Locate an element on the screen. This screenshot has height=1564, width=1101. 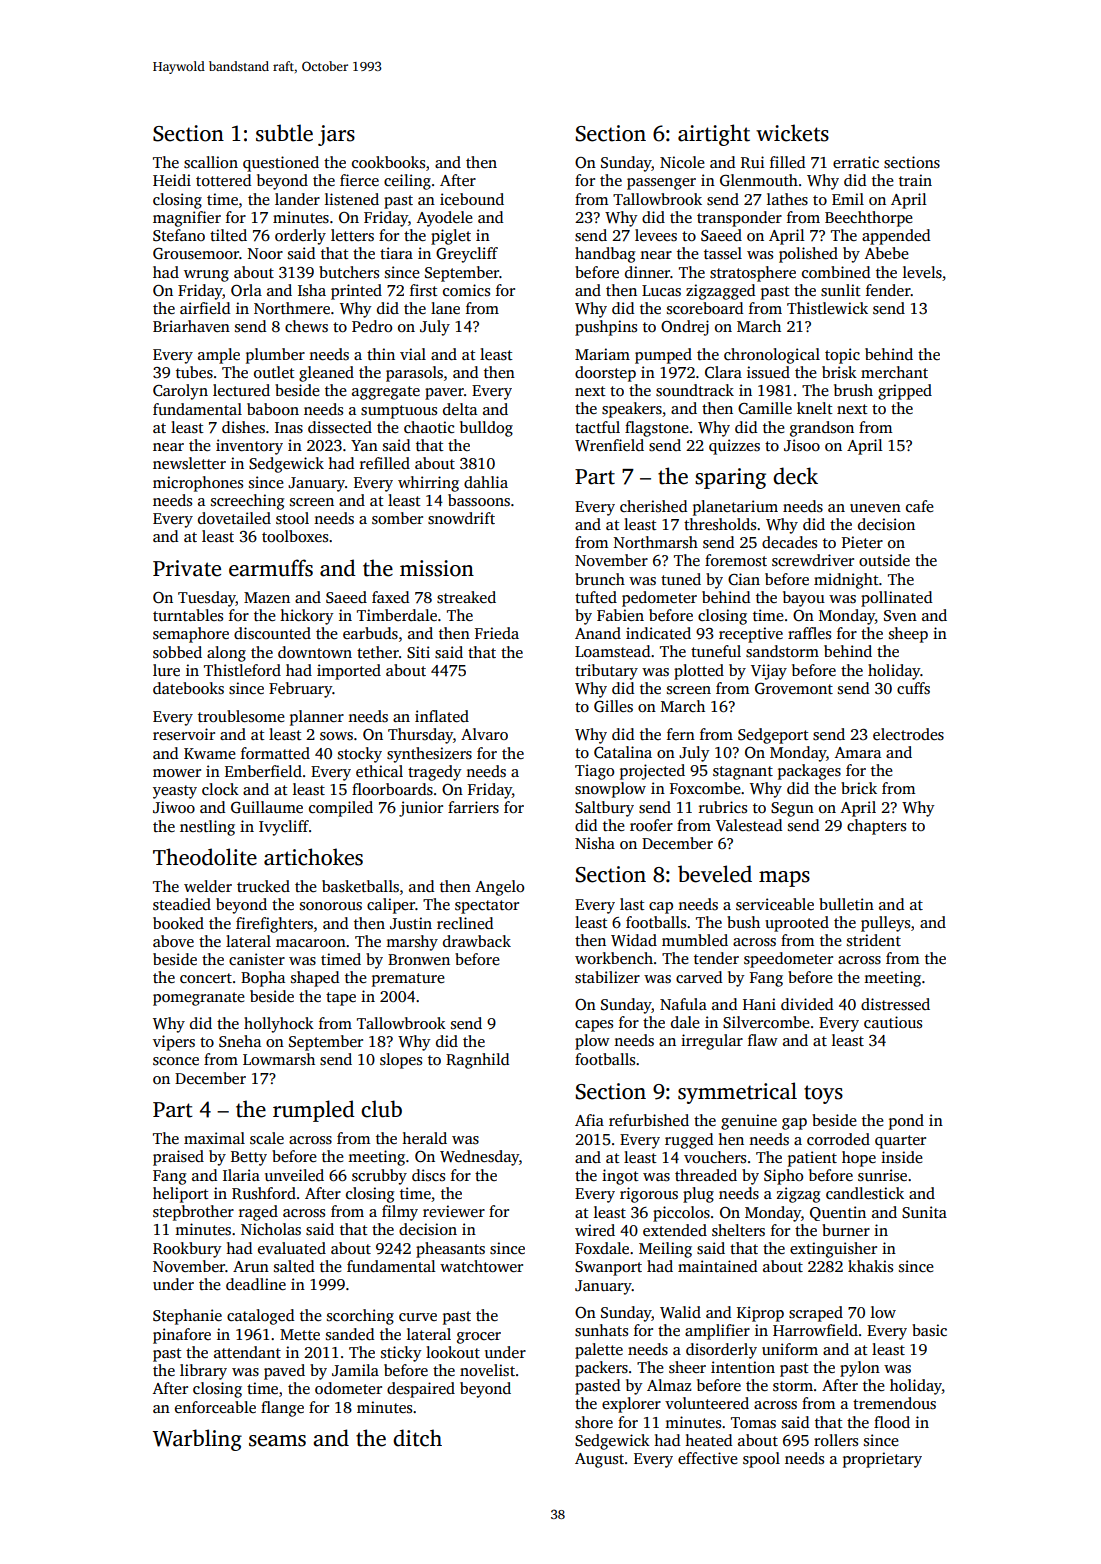
rigorous is located at coordinates (649, 1195).
